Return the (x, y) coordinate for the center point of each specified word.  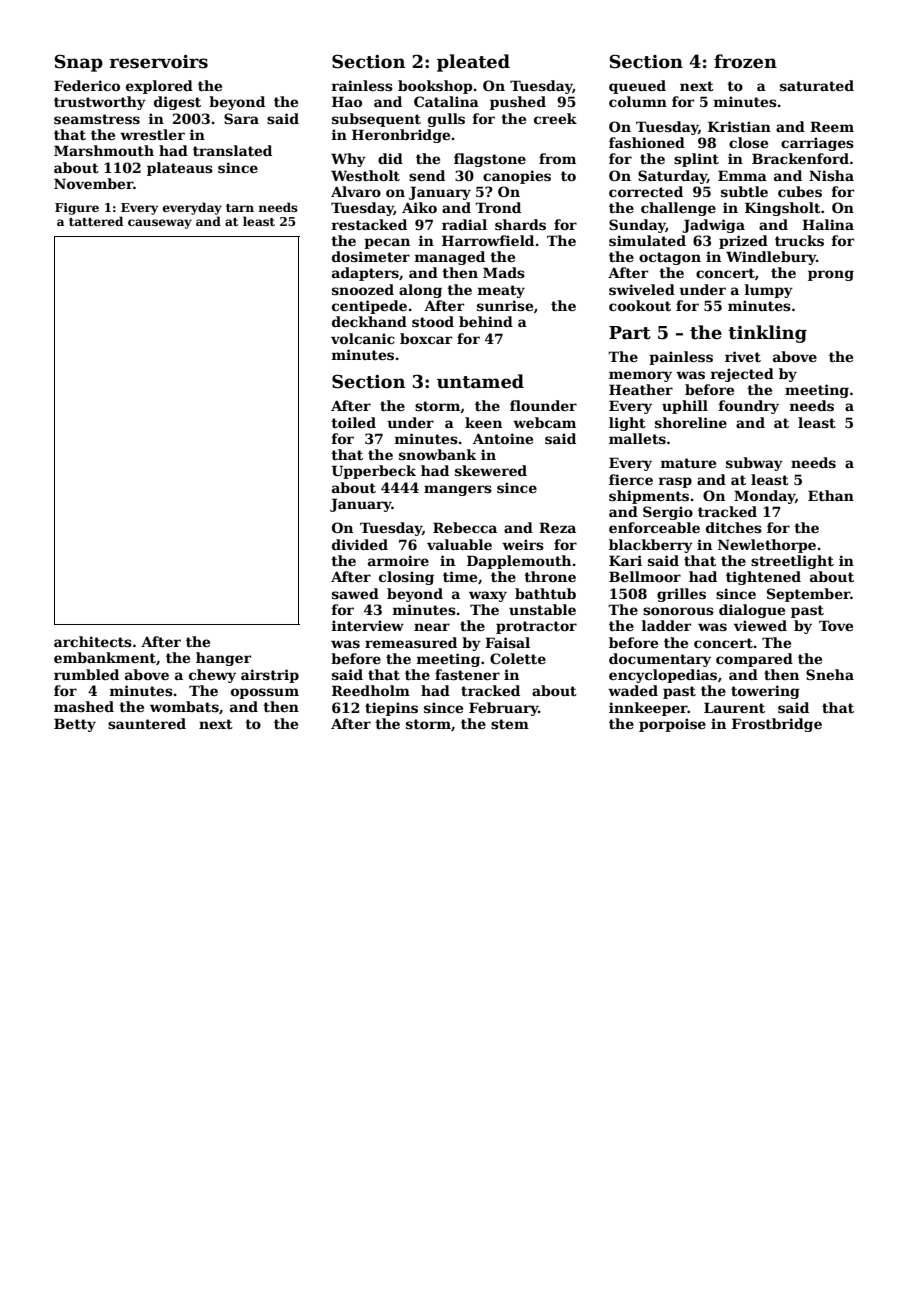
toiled (353, 422)
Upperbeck (374, 472)
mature (688, 463)
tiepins (391, 709)
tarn (240, 208)
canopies (517, 177)
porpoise (672, 725)
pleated (473, 63)
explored (159, 87)
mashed (84, 706)
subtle (744, 191)
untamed (480, 381)
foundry (749, 407)
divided (360, 544)
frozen (745, 61)
